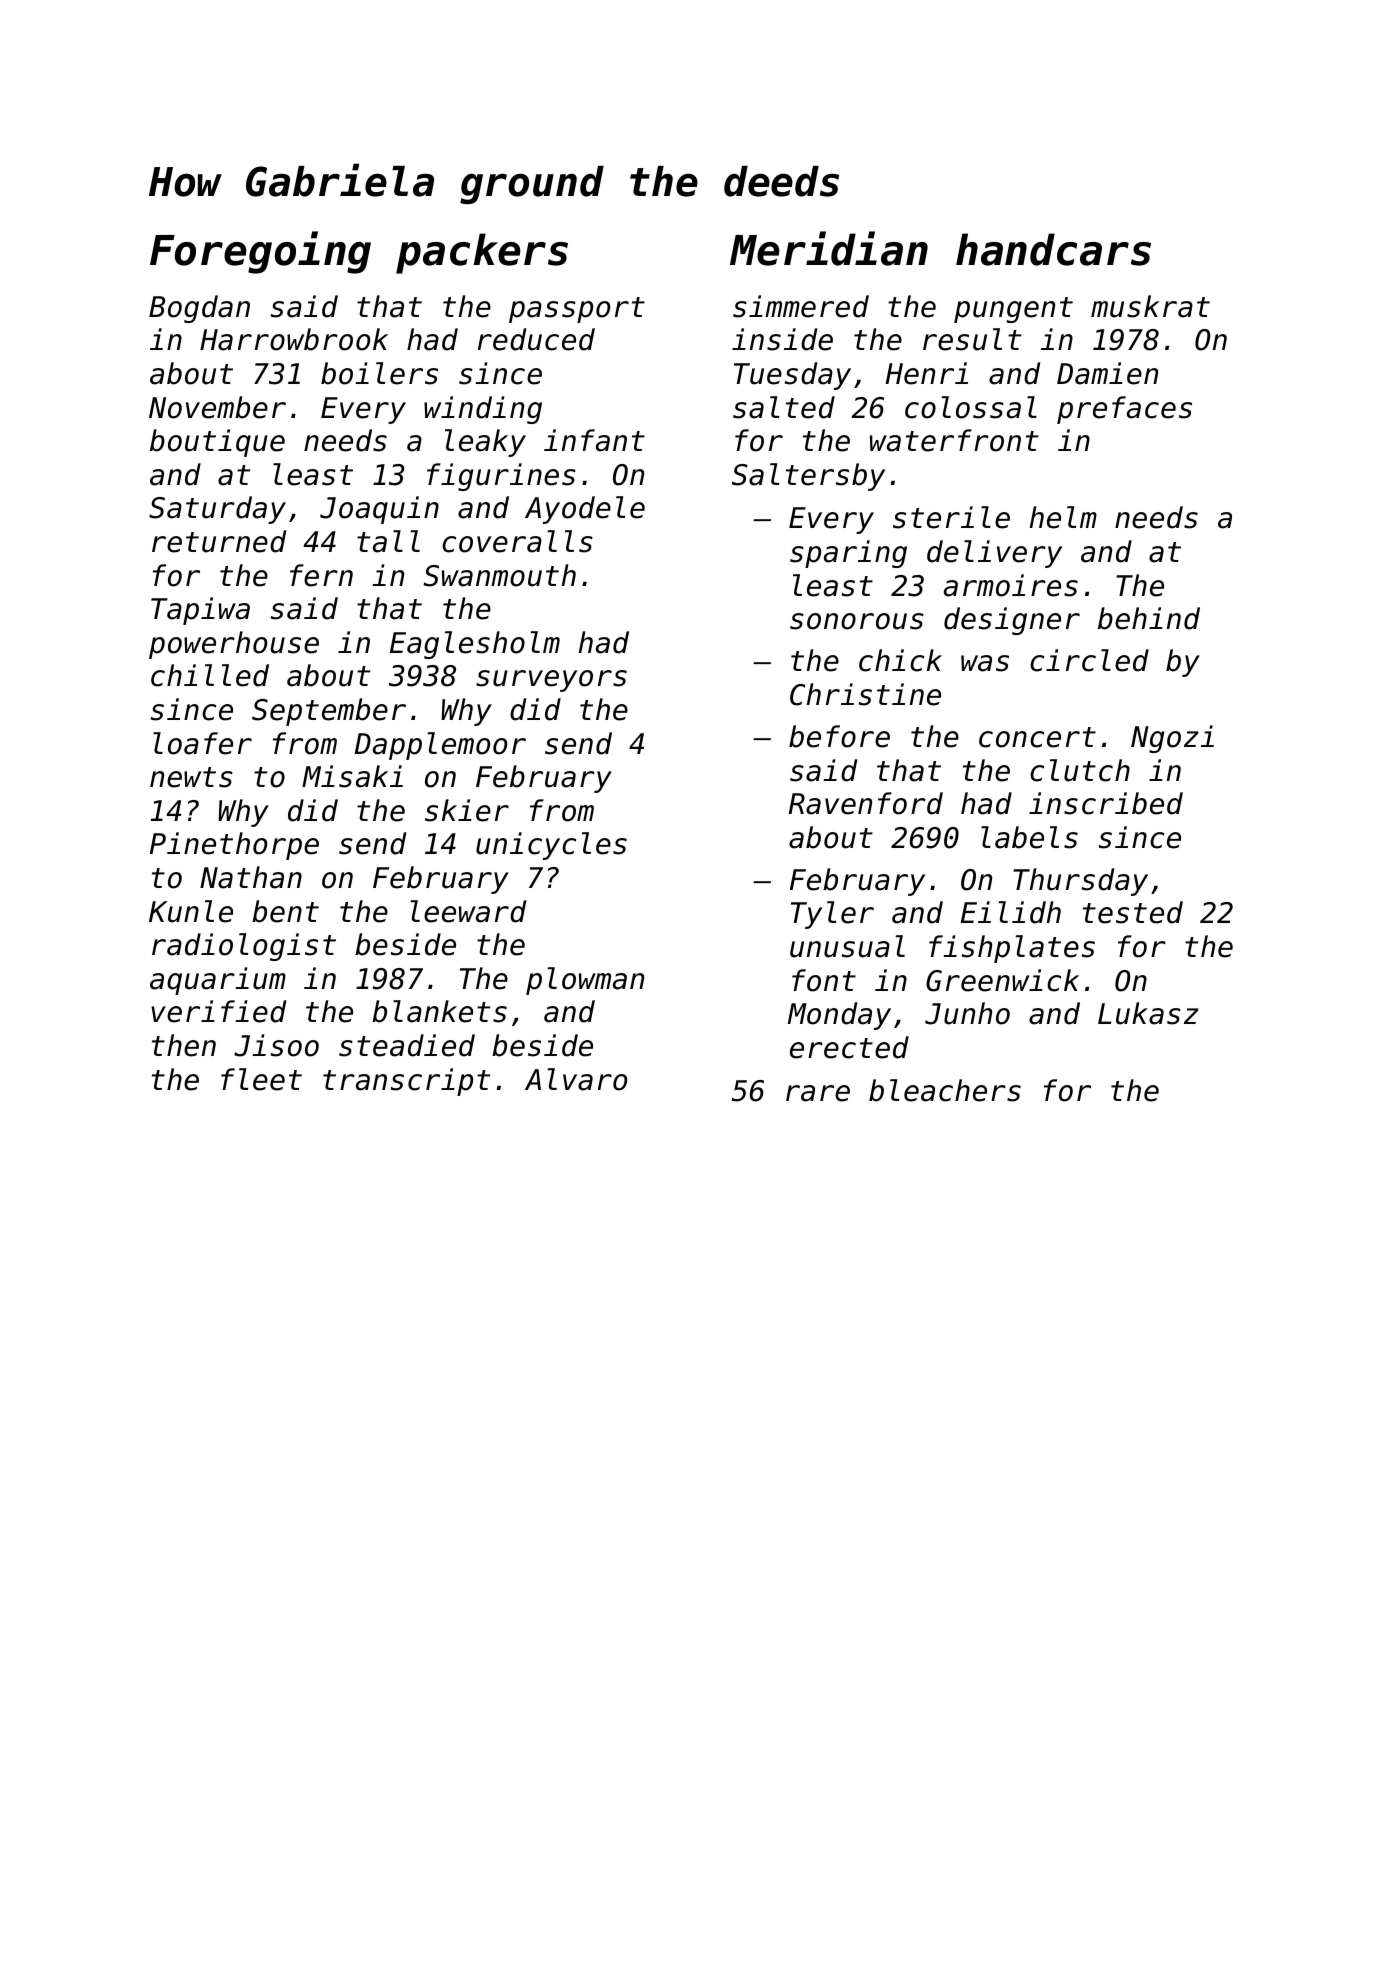 The width and height of the image is (1386, 1969). What do you see at coordinates (379, 373) in the image?
I see `boilers` at bounding box center [379, 373].
